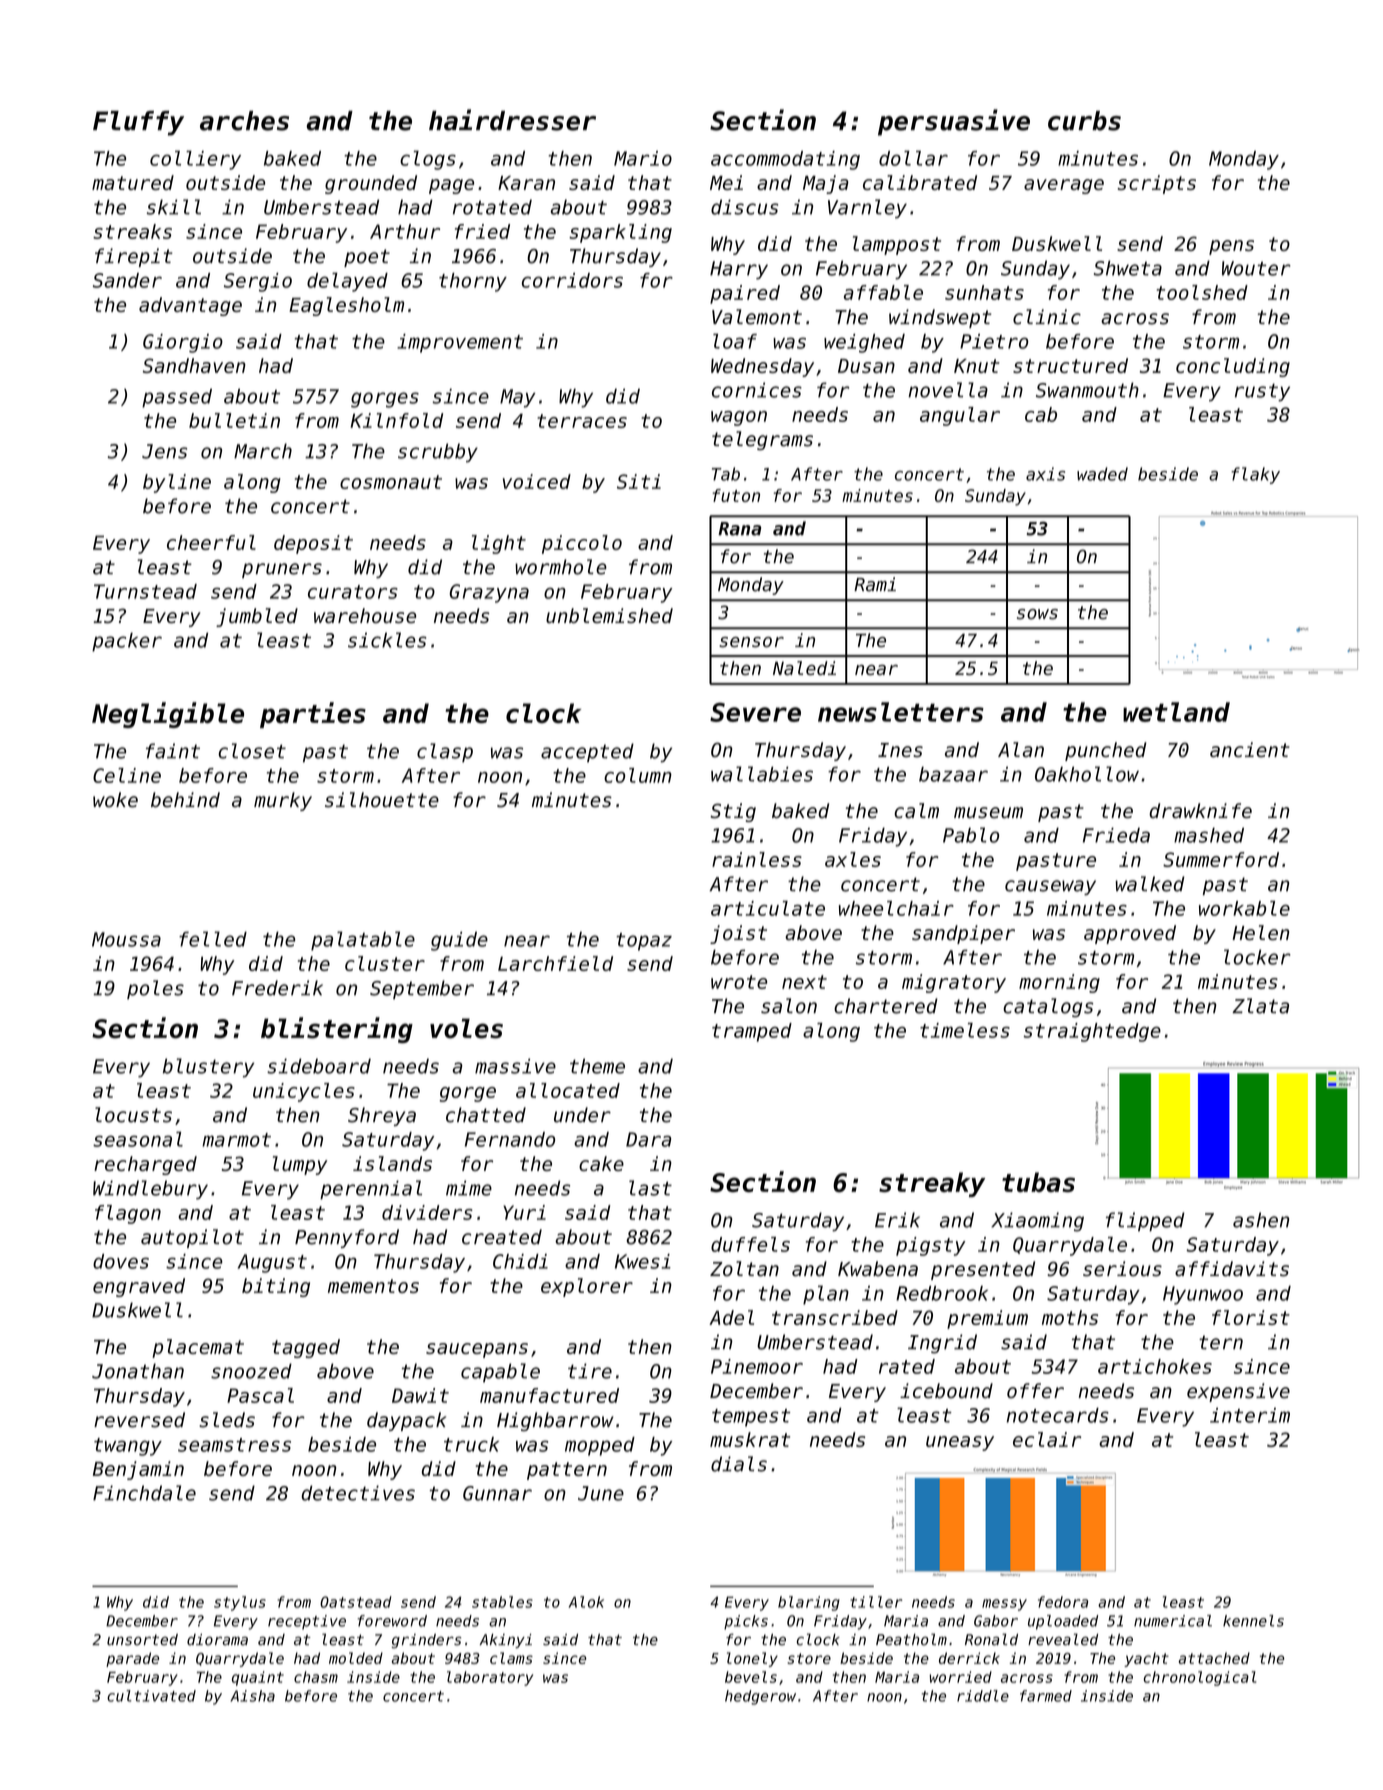 Image resolution: width=1383 pixels, height=1790 pixels. Describe the element at coordinates (572, 280) in the screenshot. I see `corridors` at that location.
